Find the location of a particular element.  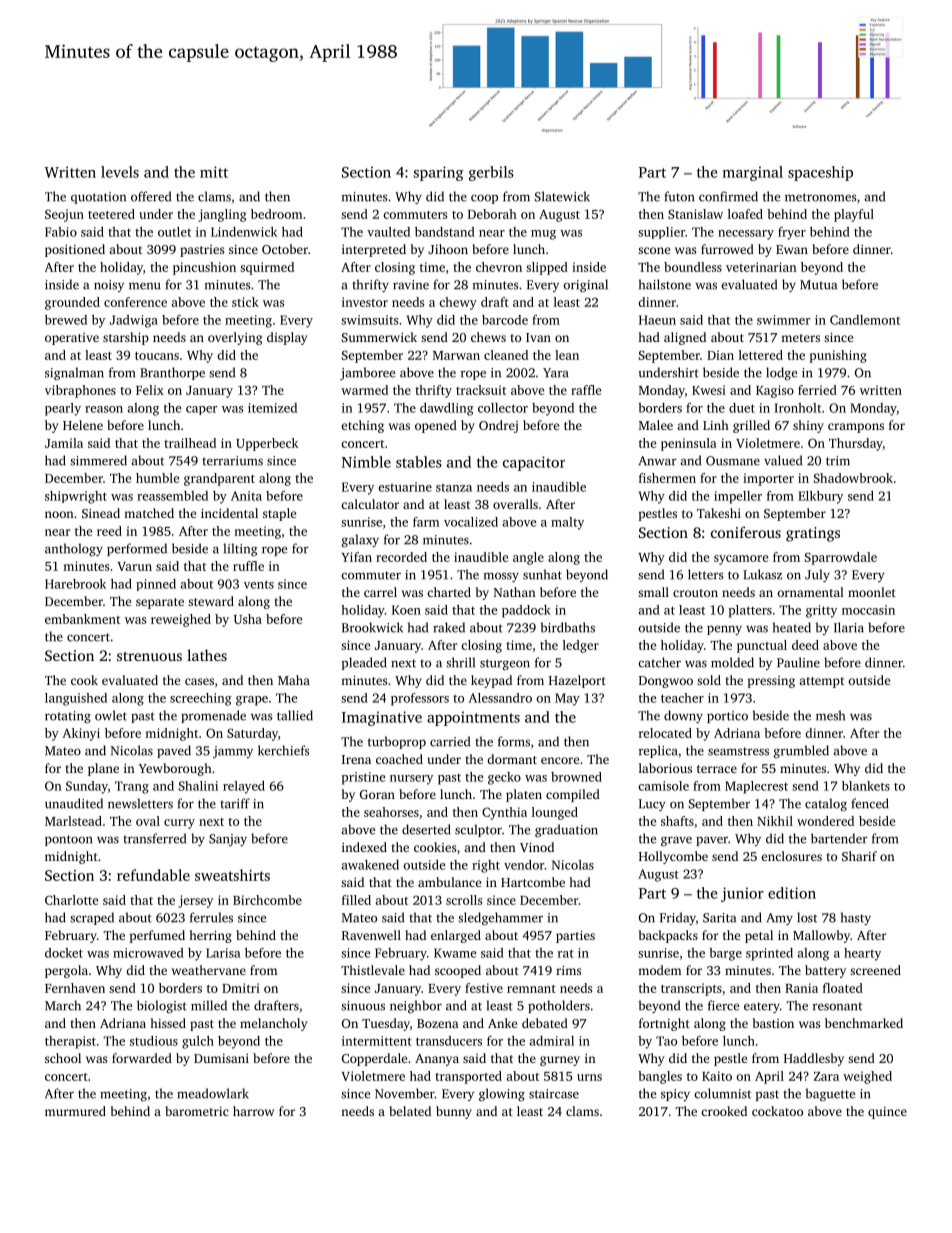

levels is located at coordinates (120, 172).
